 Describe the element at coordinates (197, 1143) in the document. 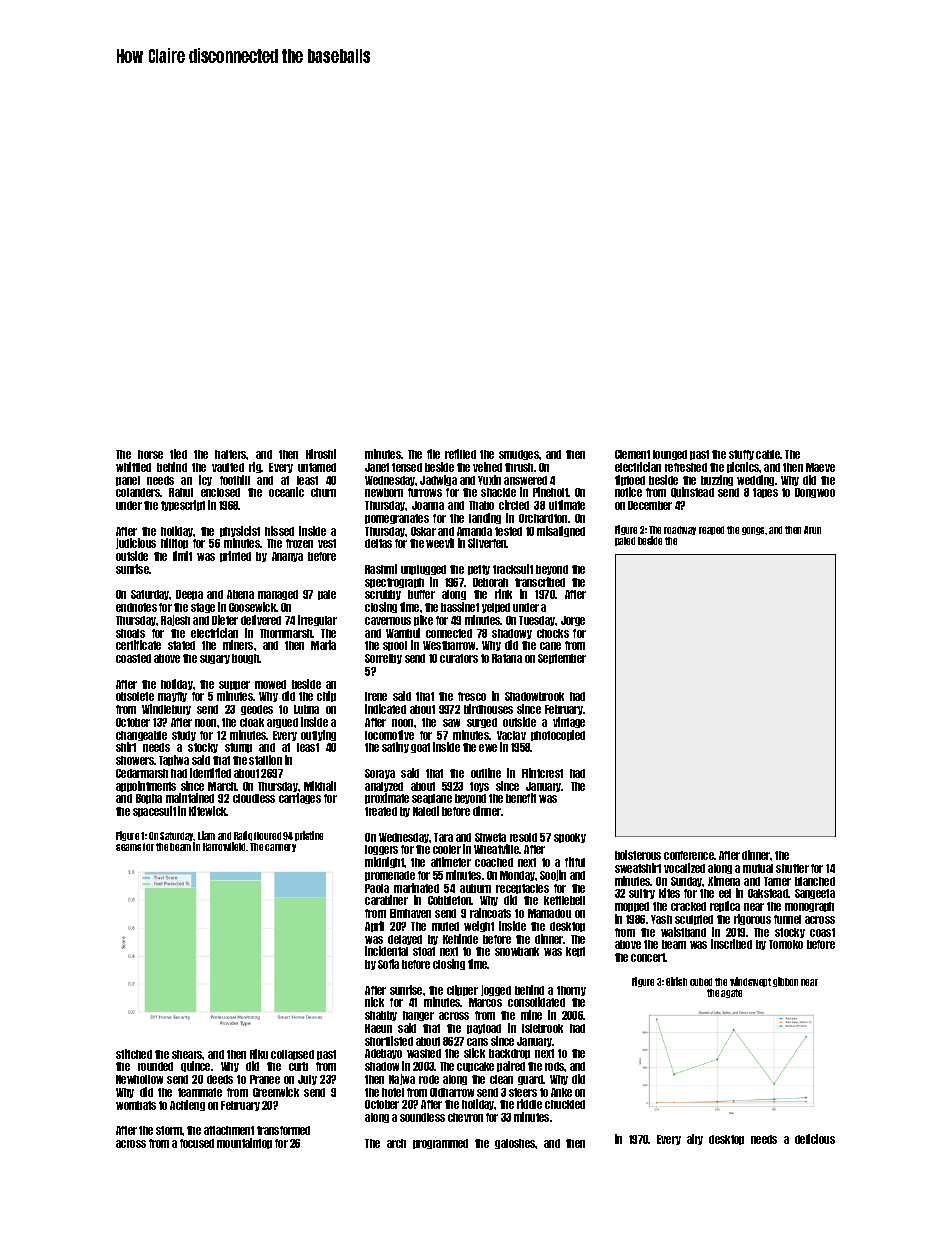

I see `focused` at that location.
